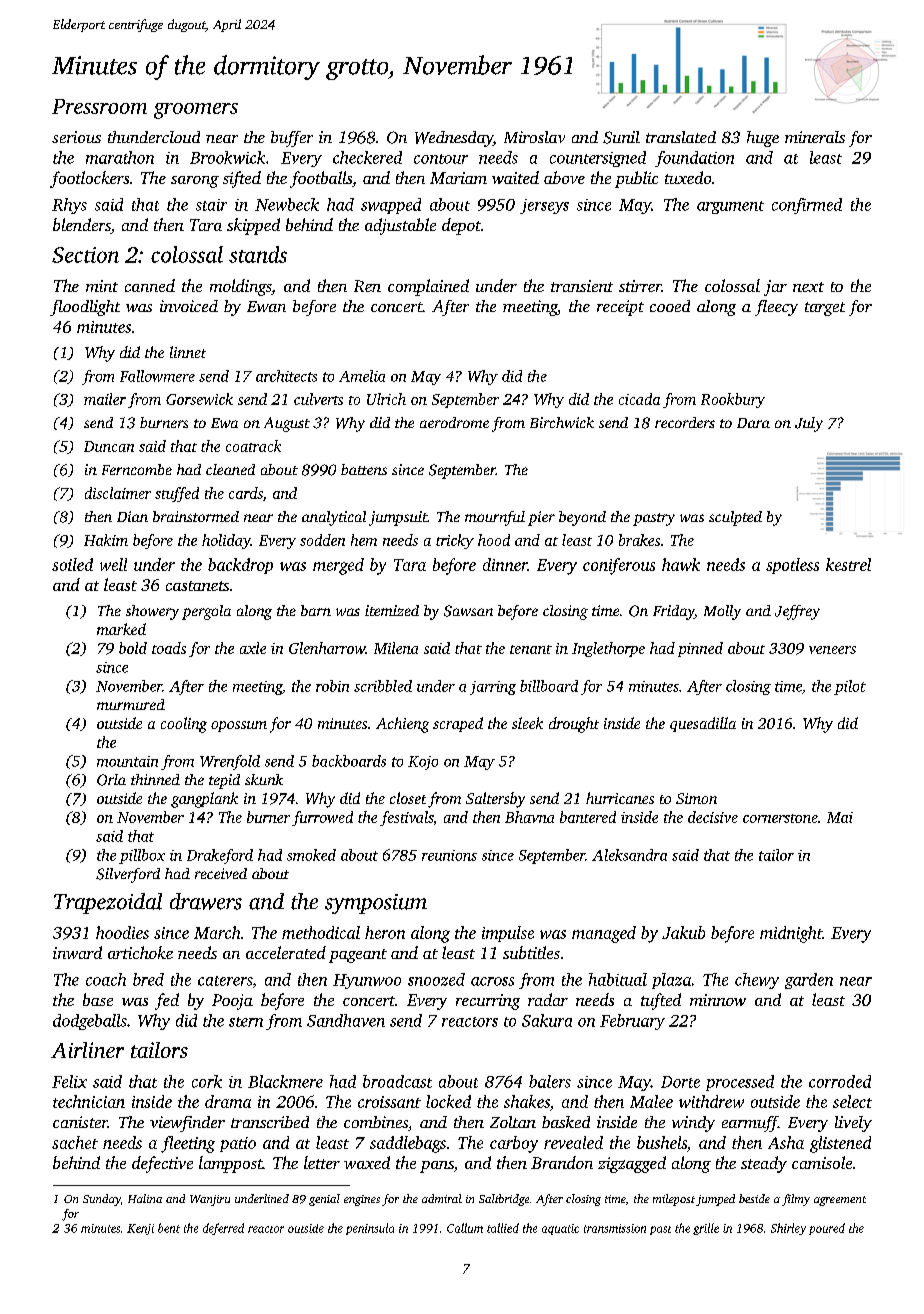 This screenshot has width=924, height=1314. What do you see at coordinates (223, 1229) in the screenshot?
I see `deferred` at bounding box center [223, 1229].
